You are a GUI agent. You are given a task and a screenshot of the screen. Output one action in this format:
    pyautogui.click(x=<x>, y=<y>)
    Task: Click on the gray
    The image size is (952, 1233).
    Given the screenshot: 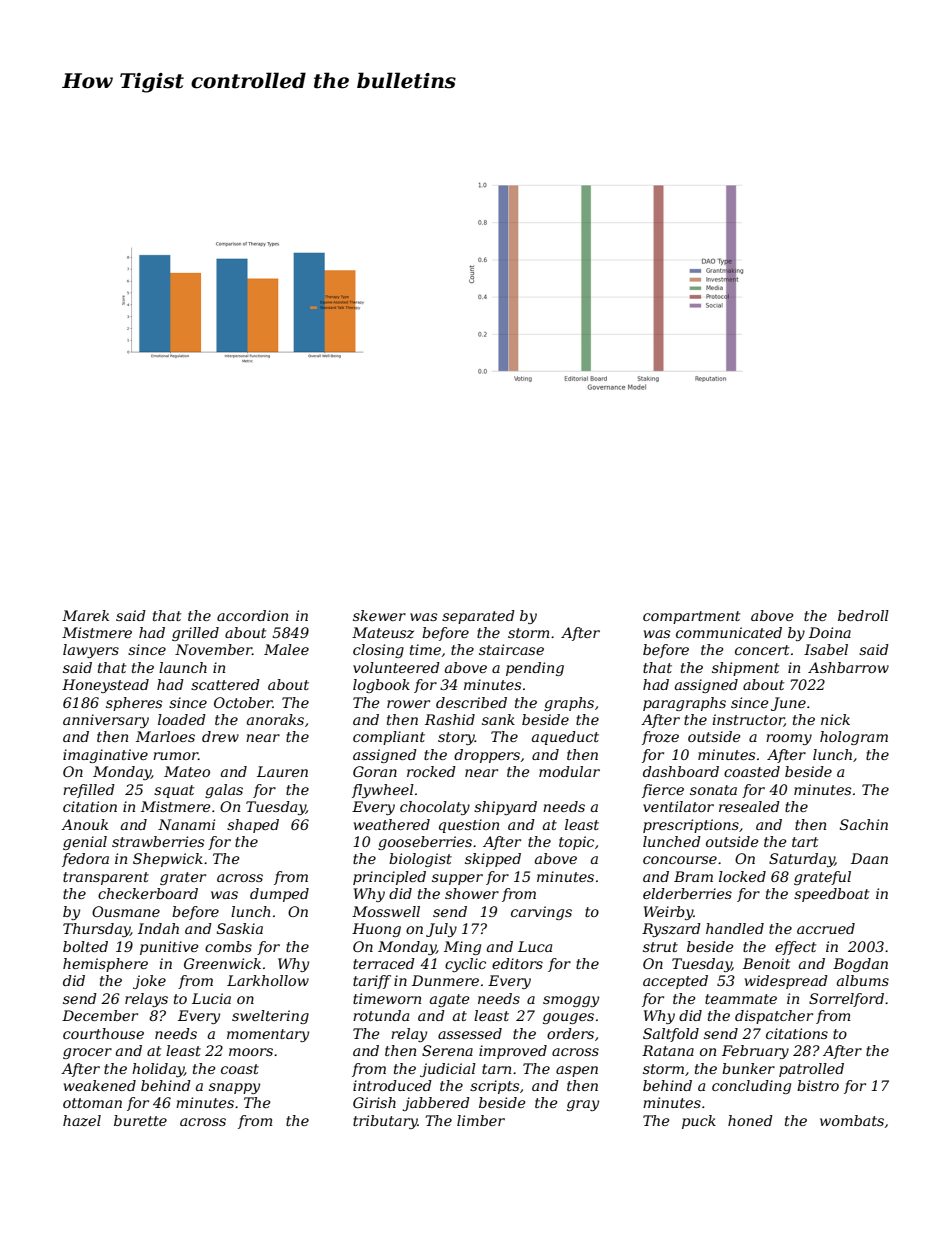 What is the action you would take?
    pyautogui.click(x=583, y=1105)
